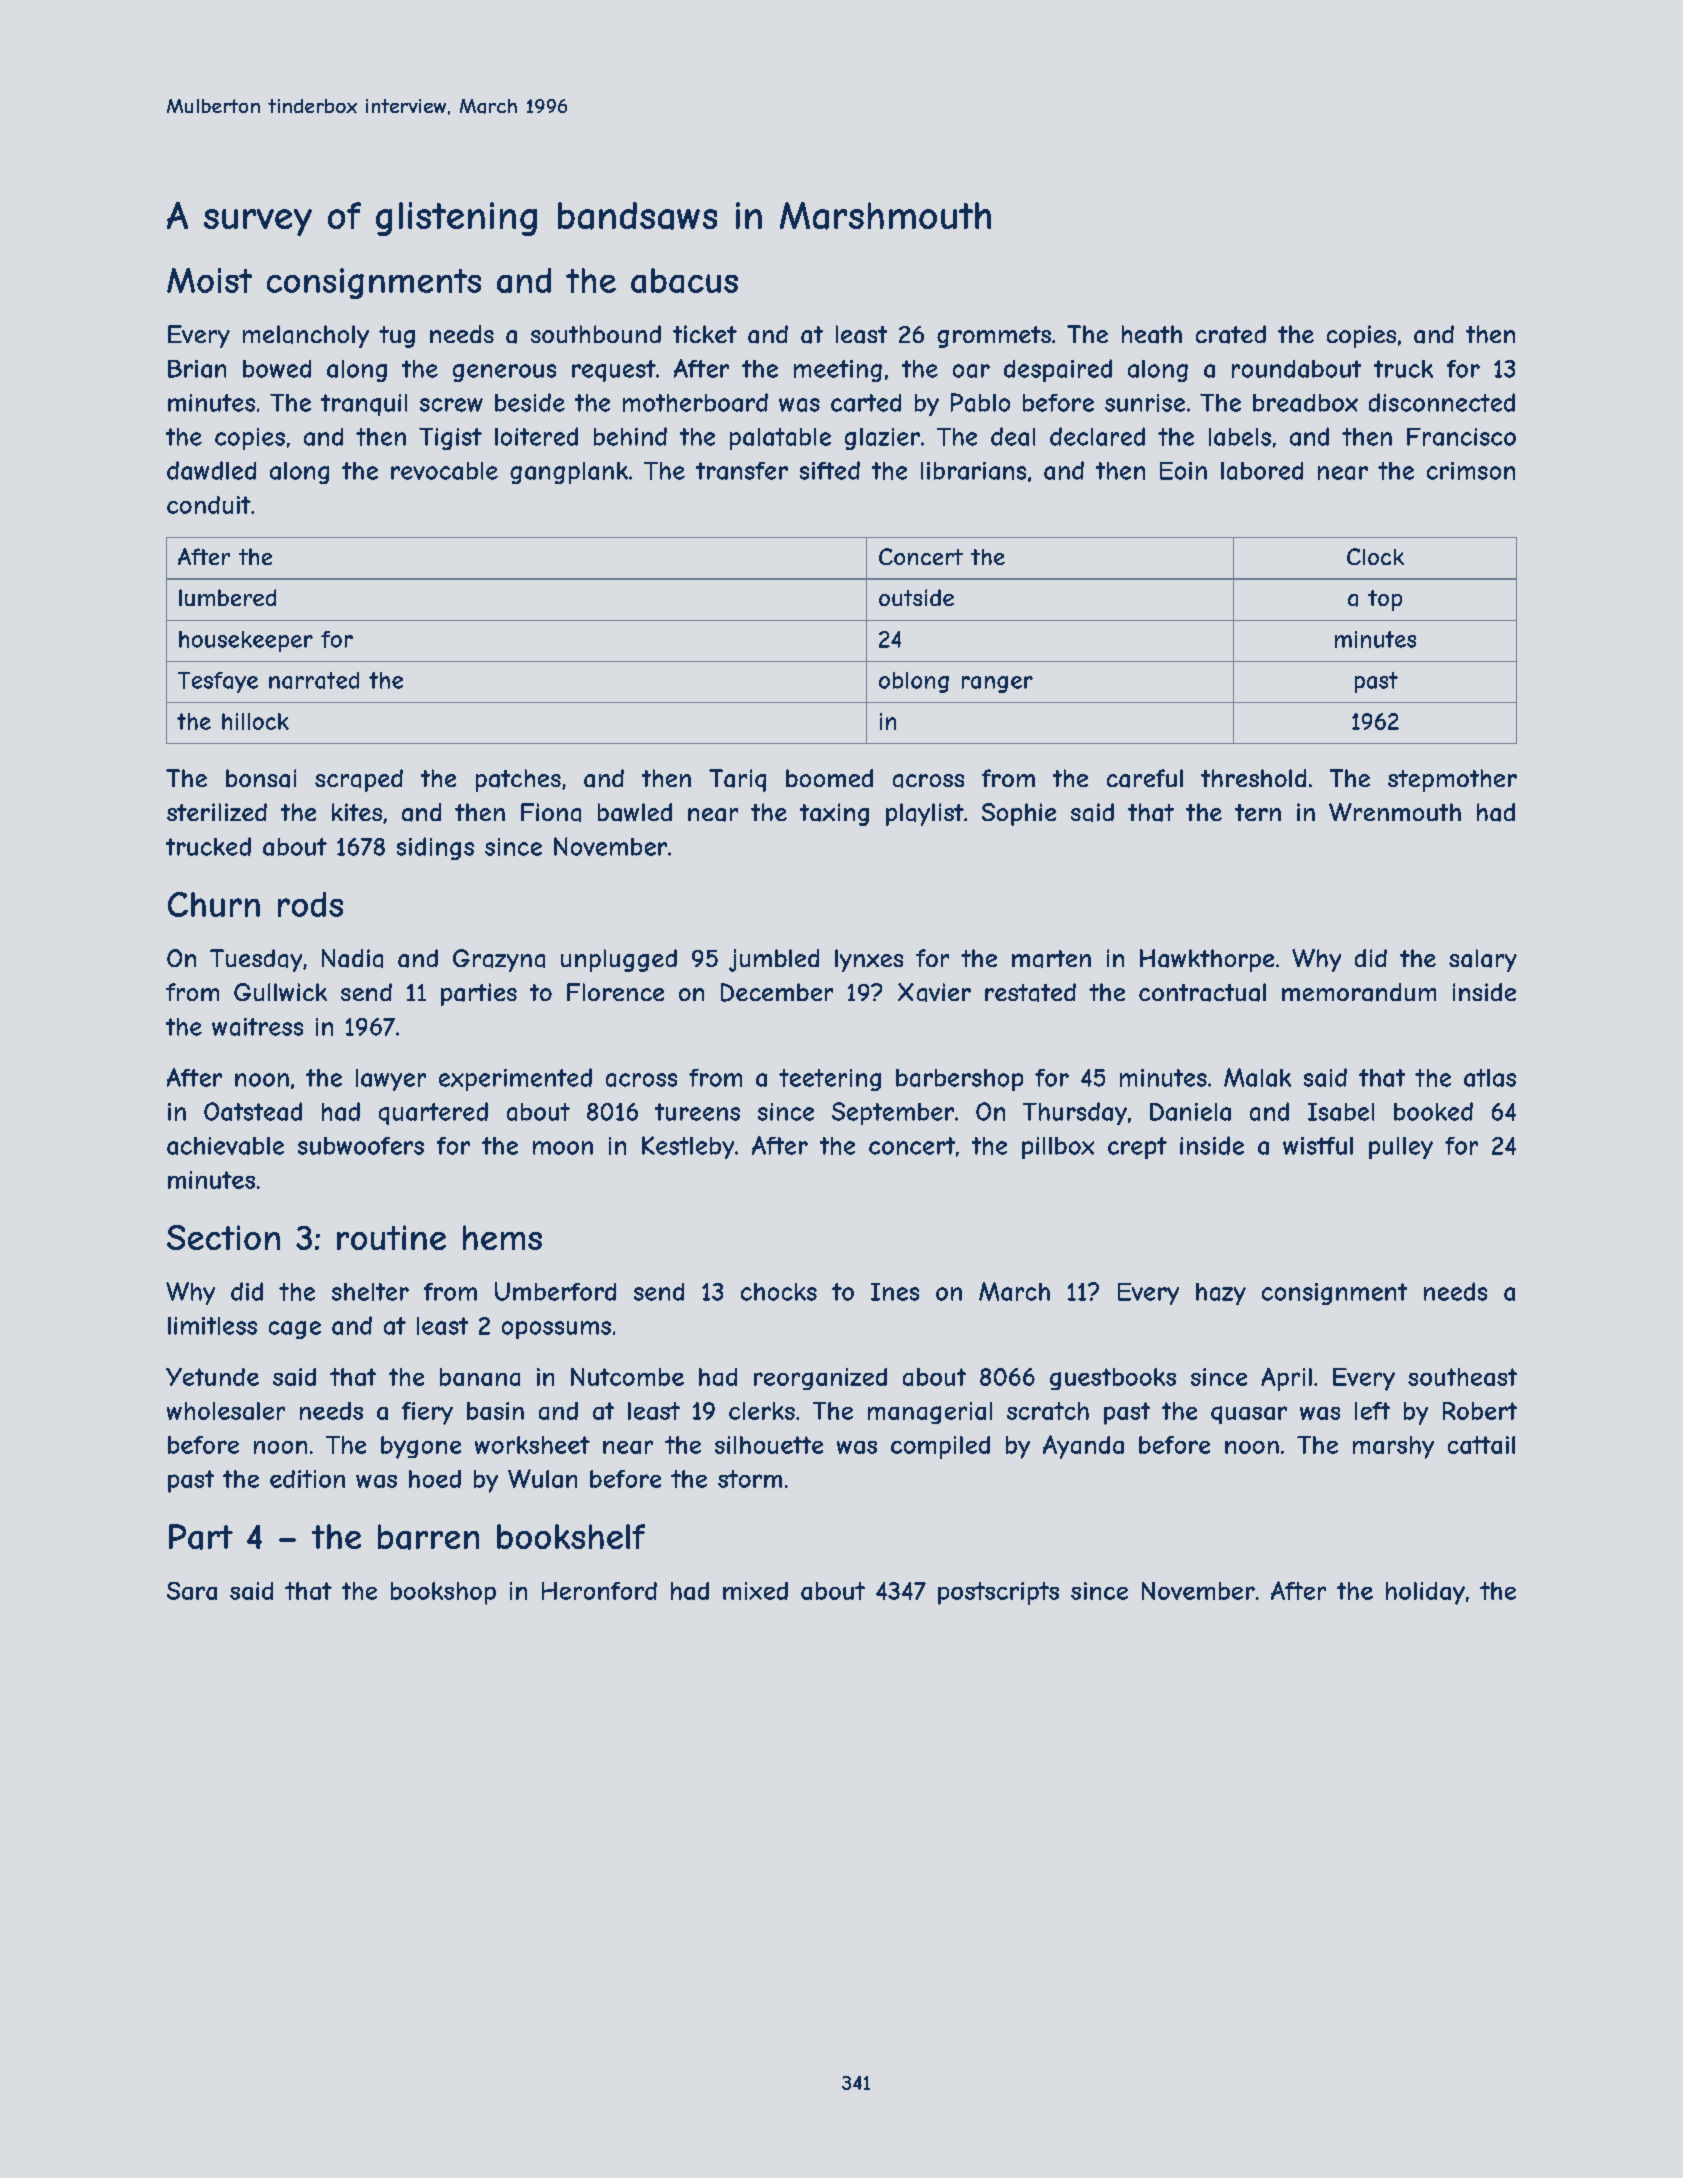 This image has width=1683, height=2178. What do you see at coordinates (1231, 334) in the image?
I see `crated` at bounding box center [1231, 334].
